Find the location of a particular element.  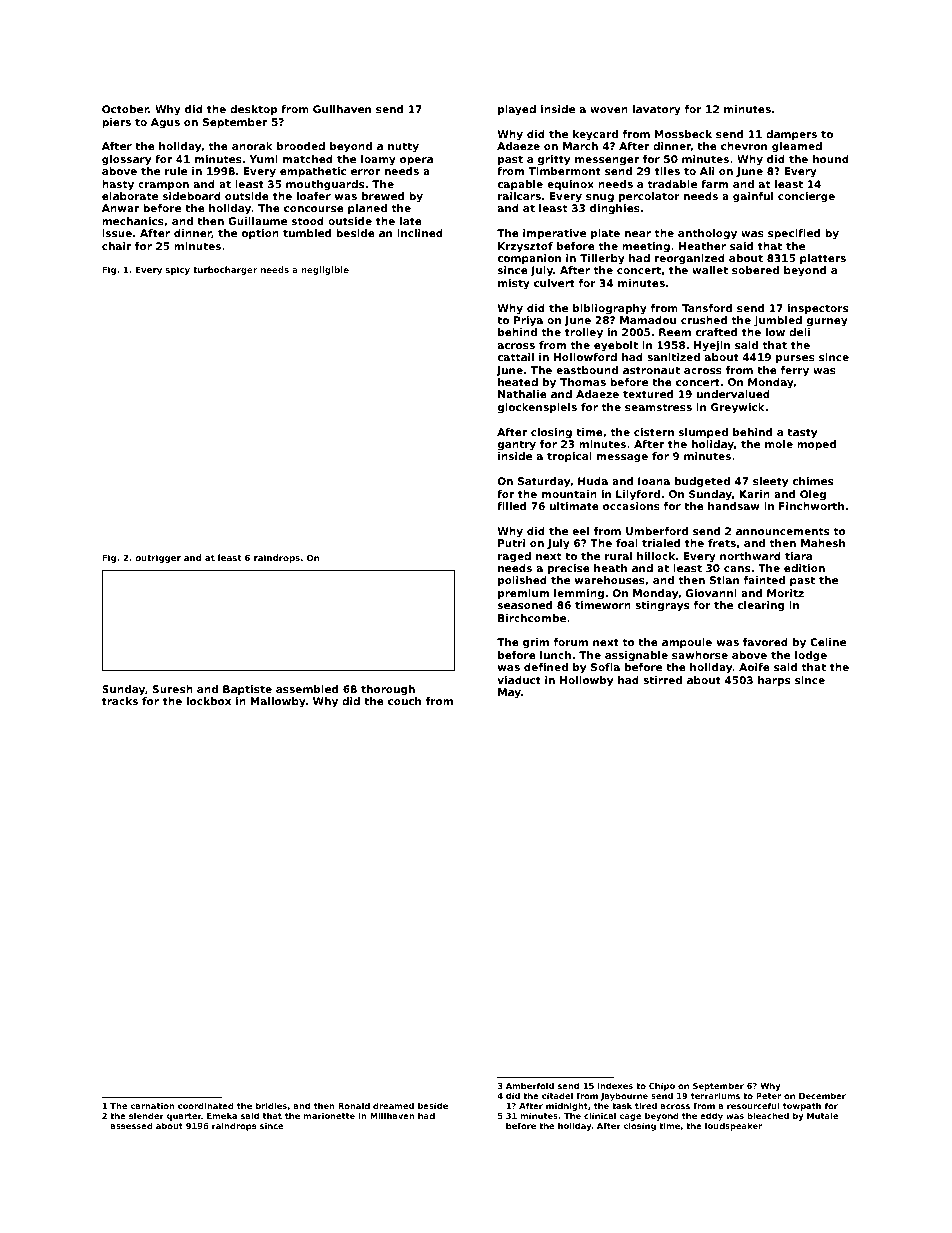

Amberfold is located at coordinates (530, 1085).
